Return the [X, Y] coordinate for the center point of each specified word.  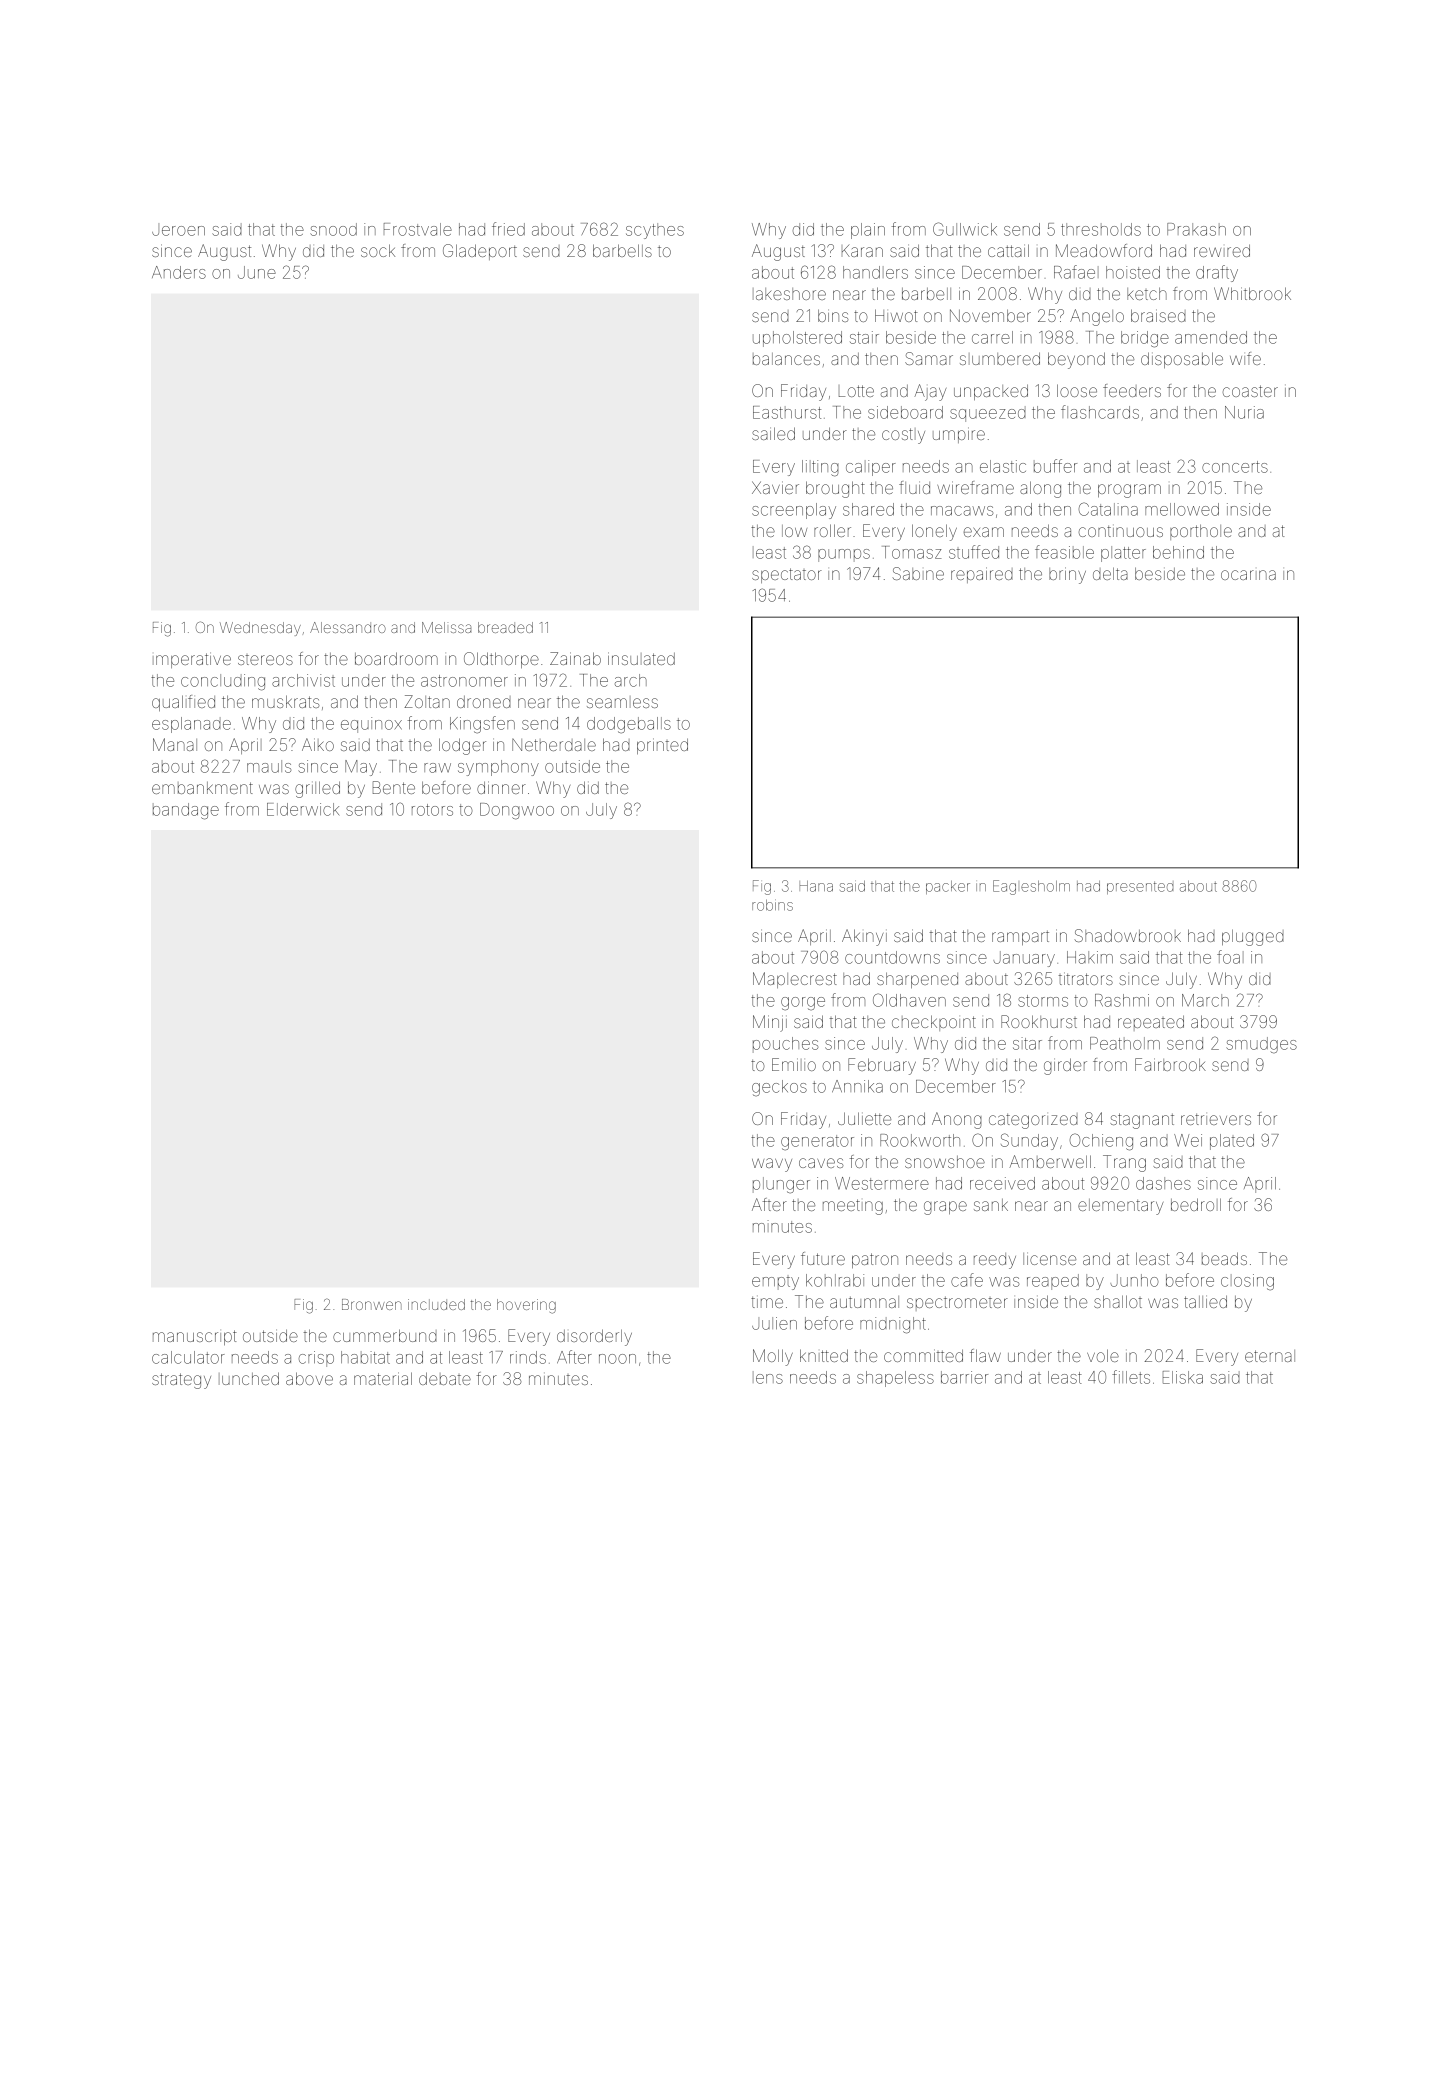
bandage [186, 811]
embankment [202, 788]
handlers [875, 272]
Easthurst [787, 412]
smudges [1261, 1045]
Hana [816, 886]
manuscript [195, 1337]
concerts [1235, 467]
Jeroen [178, 231]
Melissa [446, 627]
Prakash [1196, 229]
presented [1140, 887]
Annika [857, 1086]
